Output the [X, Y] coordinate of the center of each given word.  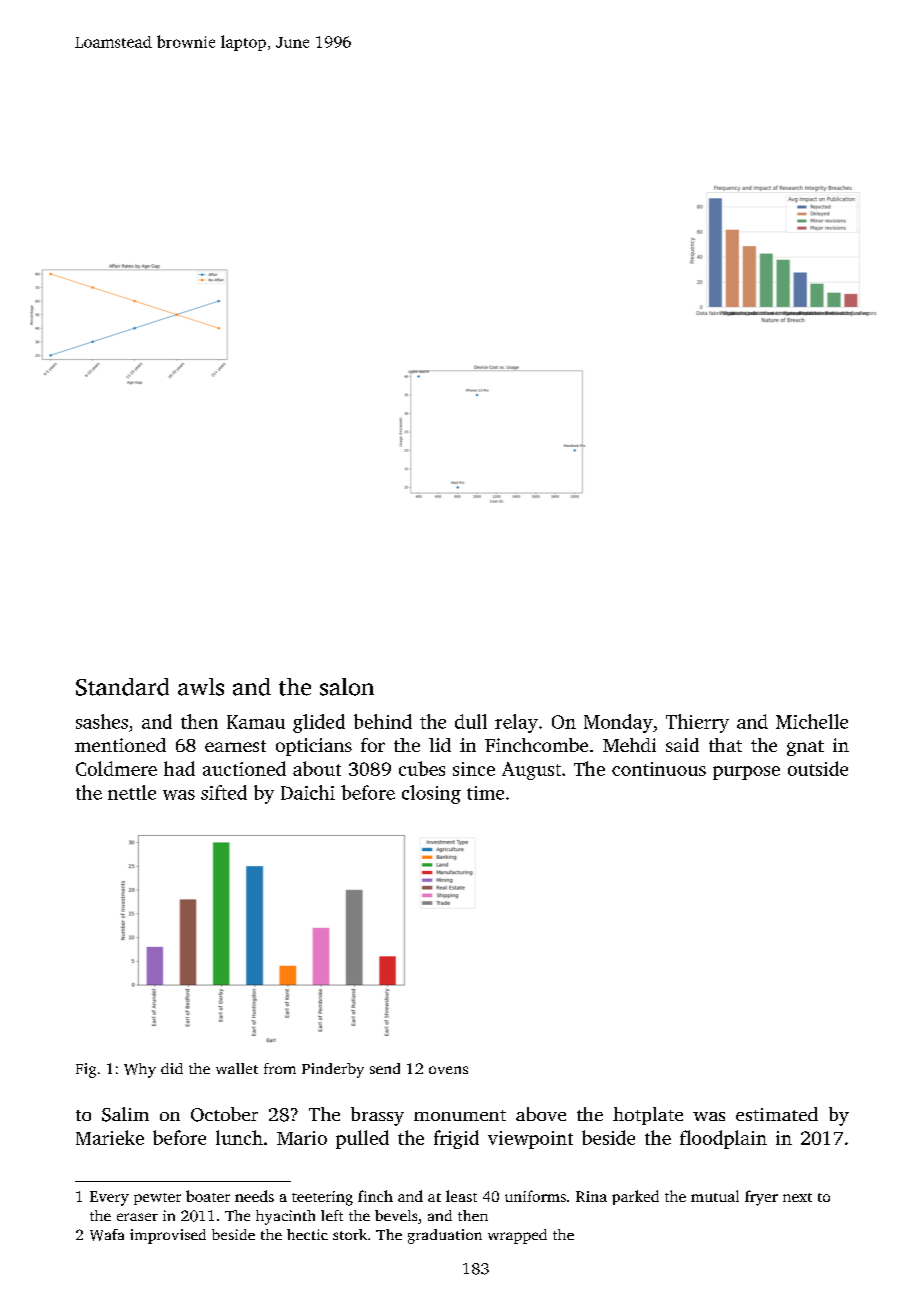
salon [347, 687]
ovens [448, 1070]
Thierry [697, 723]
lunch [239, 1137]
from [280, 1068]
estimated [777, 1114]
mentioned [120, 745]
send [385, 1068]
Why [140, 1070]
